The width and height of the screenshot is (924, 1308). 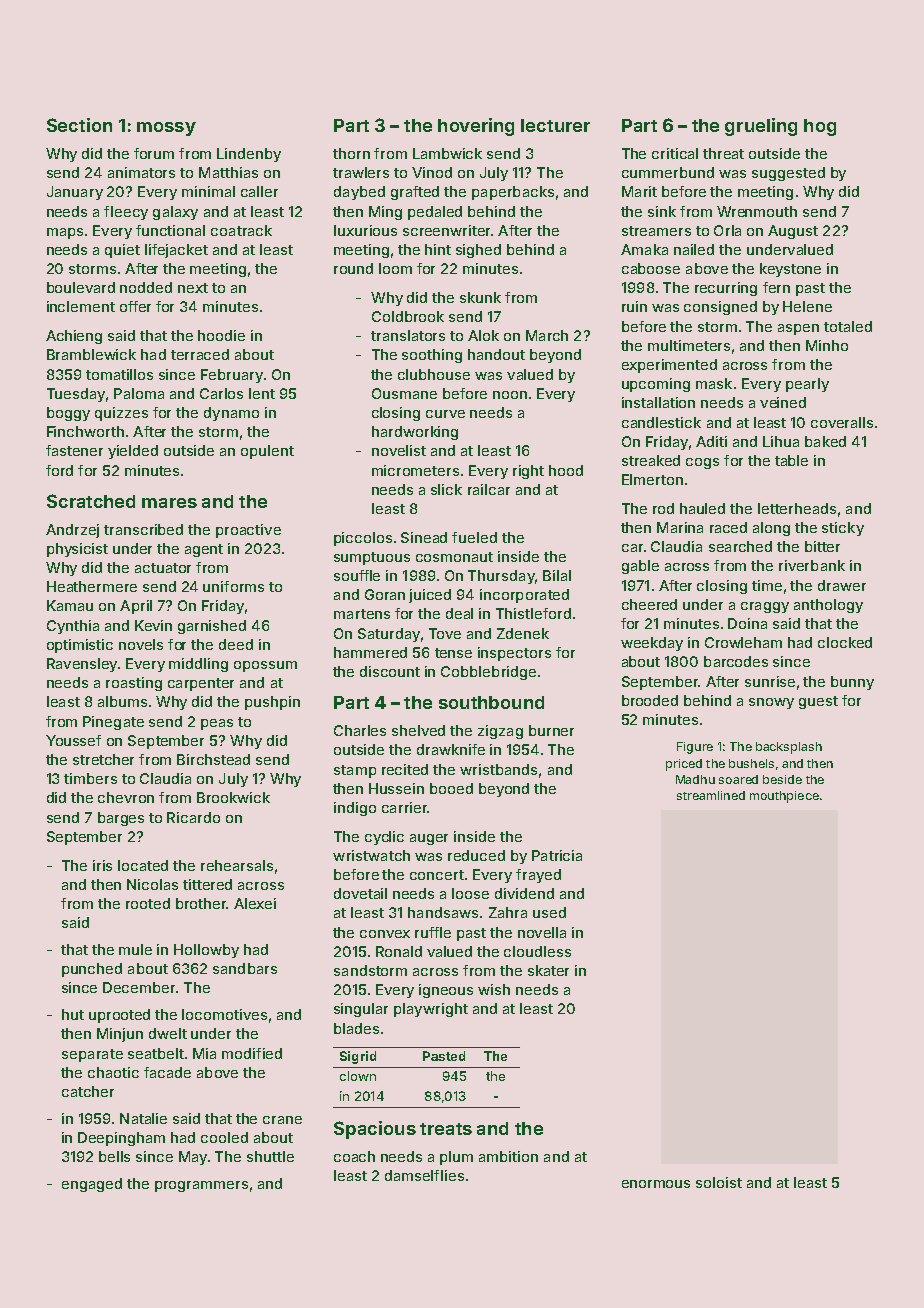 What do you see at coordinates (747, 623) in the screenshot?
I see `Doina` at bounding box center [747, 623].
